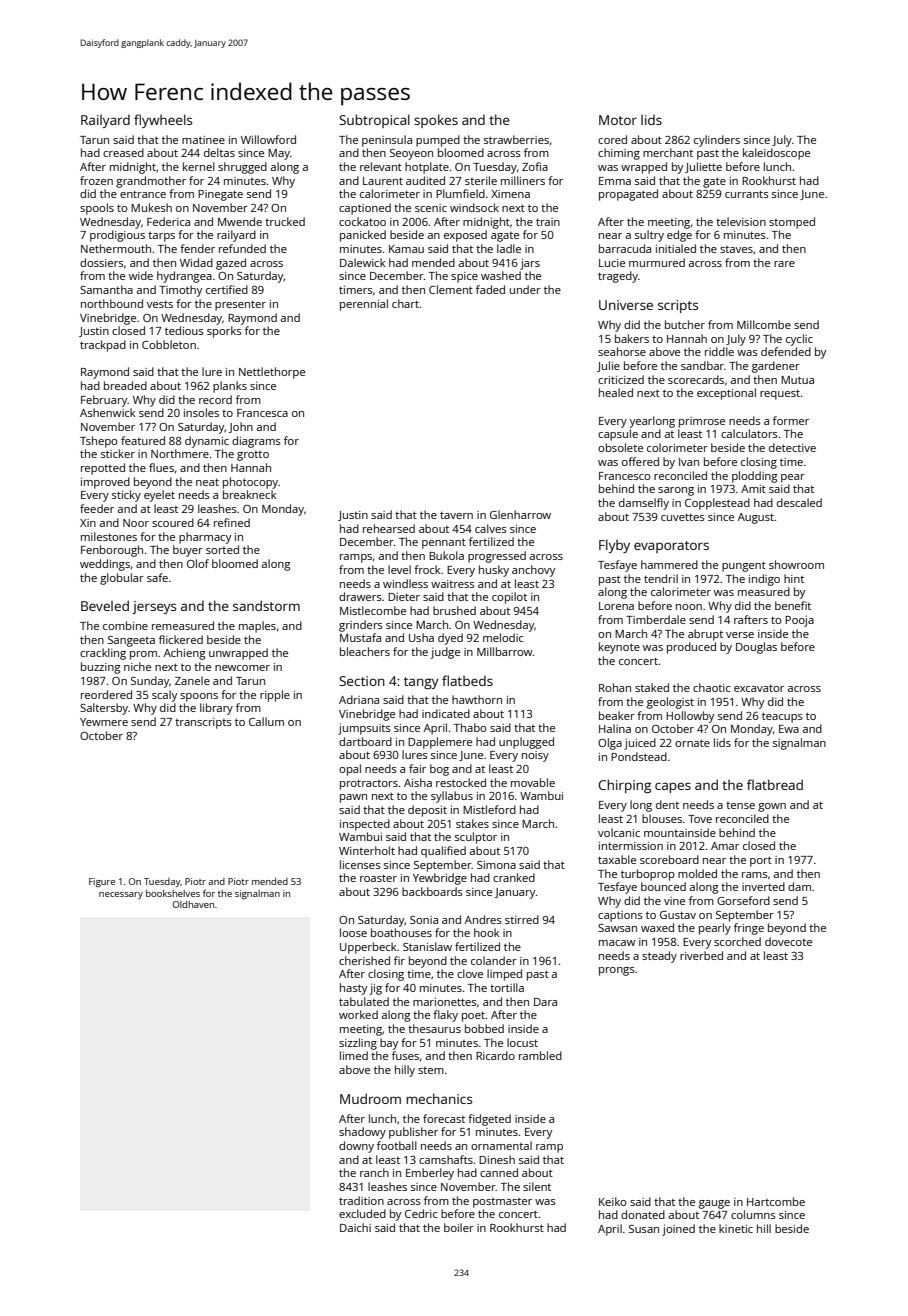 This image has width=908, height=1316. What do you see at coordinates (657, 927) in the image?
I see `waxed` at bounding box center [657, 927].
